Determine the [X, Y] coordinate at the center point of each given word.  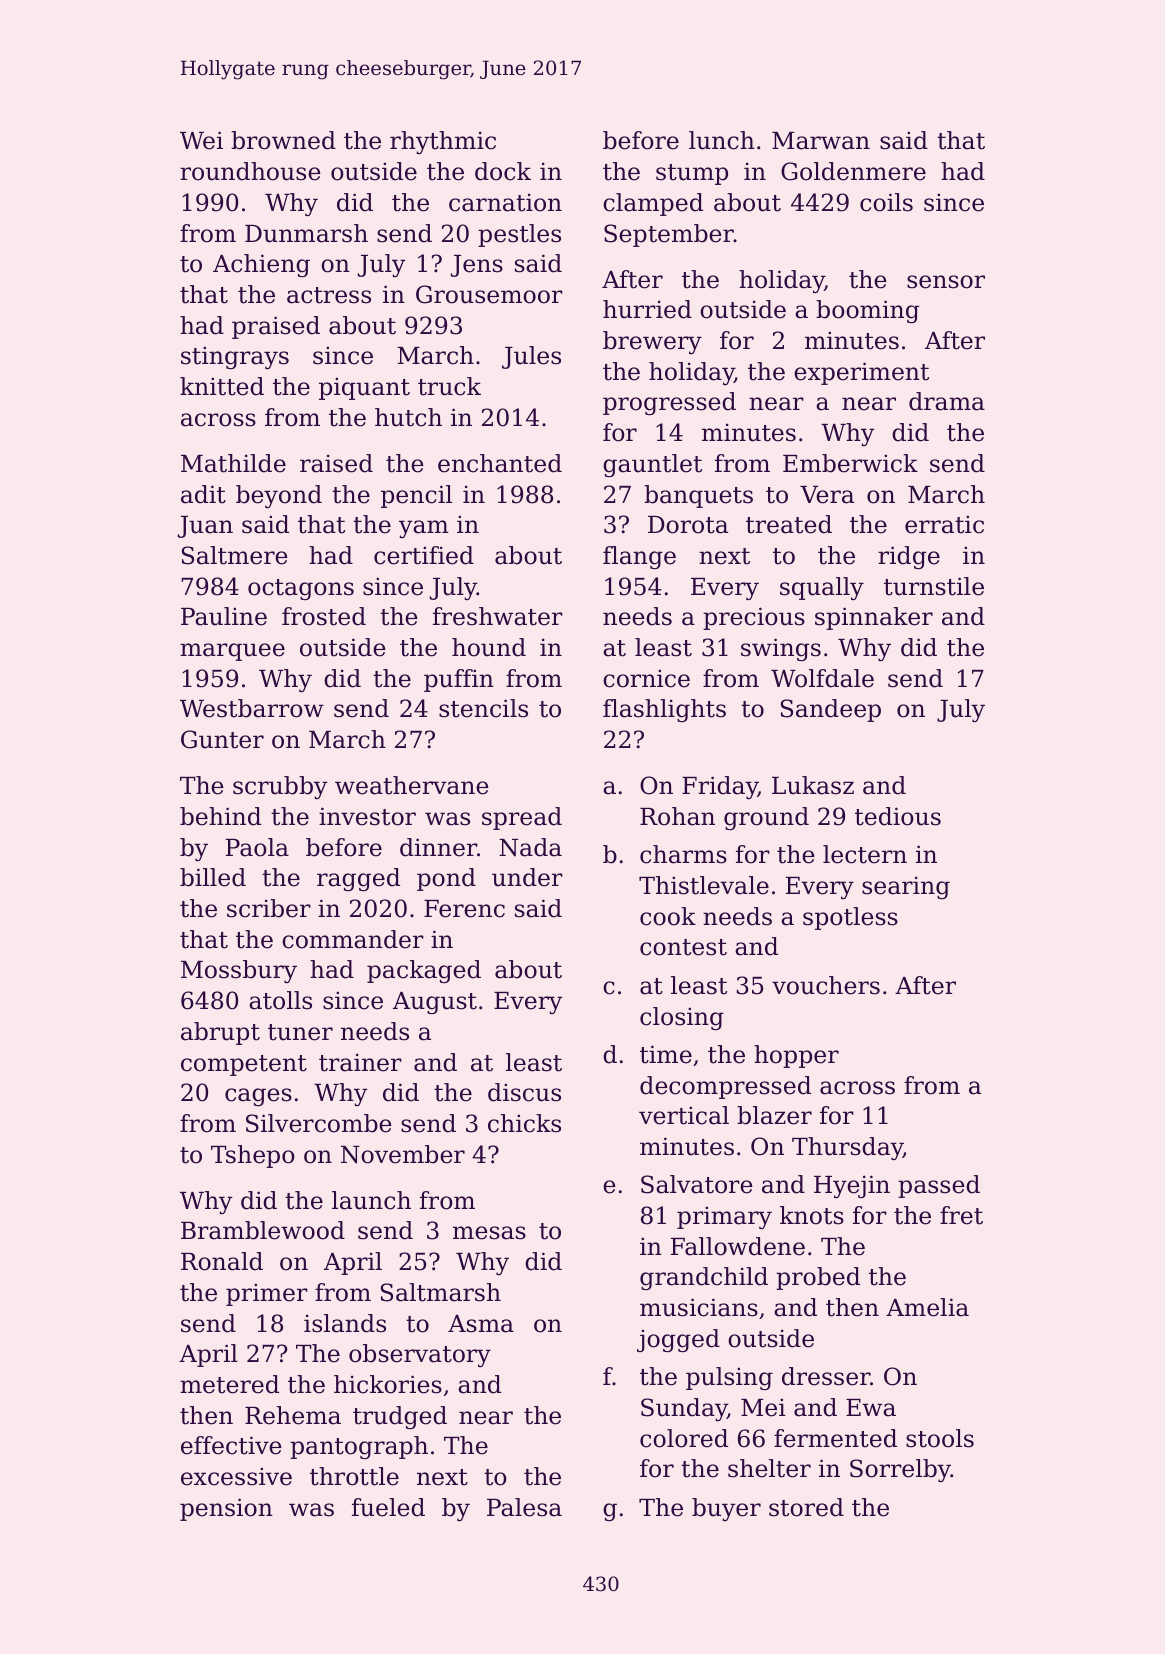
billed [213, 877]
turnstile [934, 586]
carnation [505, 202]
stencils [483, 708]
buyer [726, 1509]
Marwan [821, 141]
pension [226, 1509]
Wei [201, 140]
